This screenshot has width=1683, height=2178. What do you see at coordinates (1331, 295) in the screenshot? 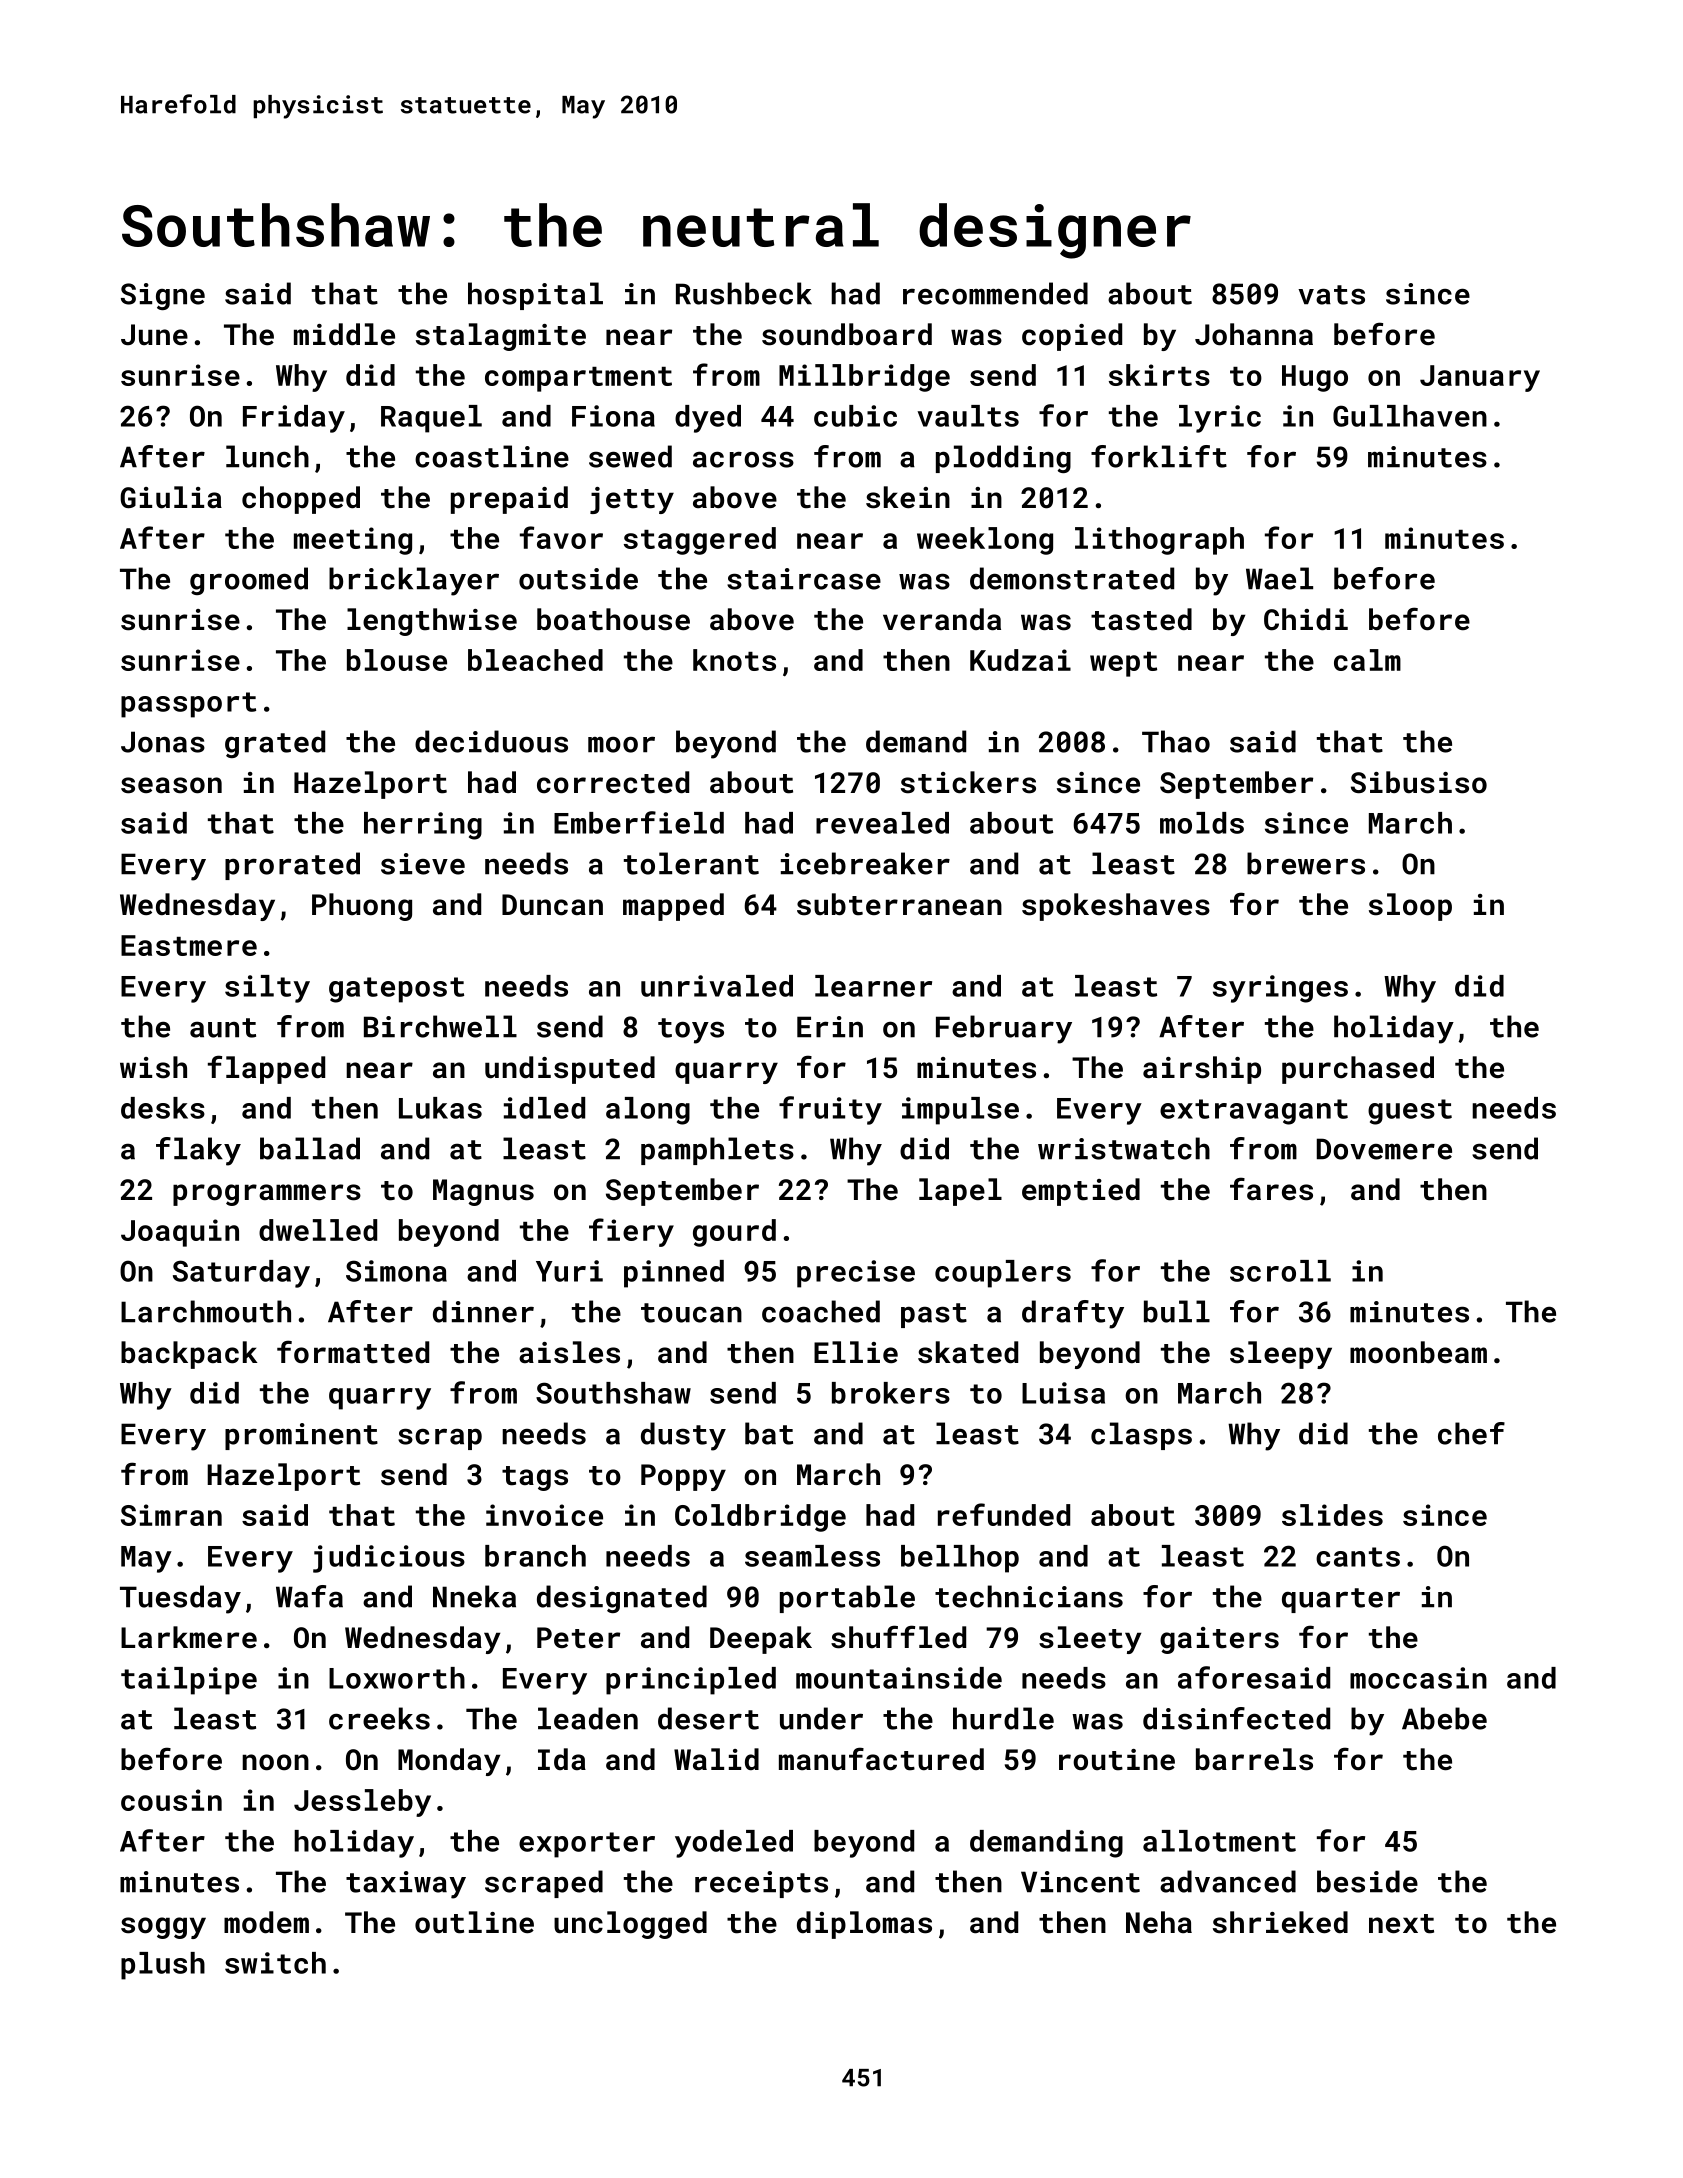
I see `vats` at bounding box center [1331, 295].
